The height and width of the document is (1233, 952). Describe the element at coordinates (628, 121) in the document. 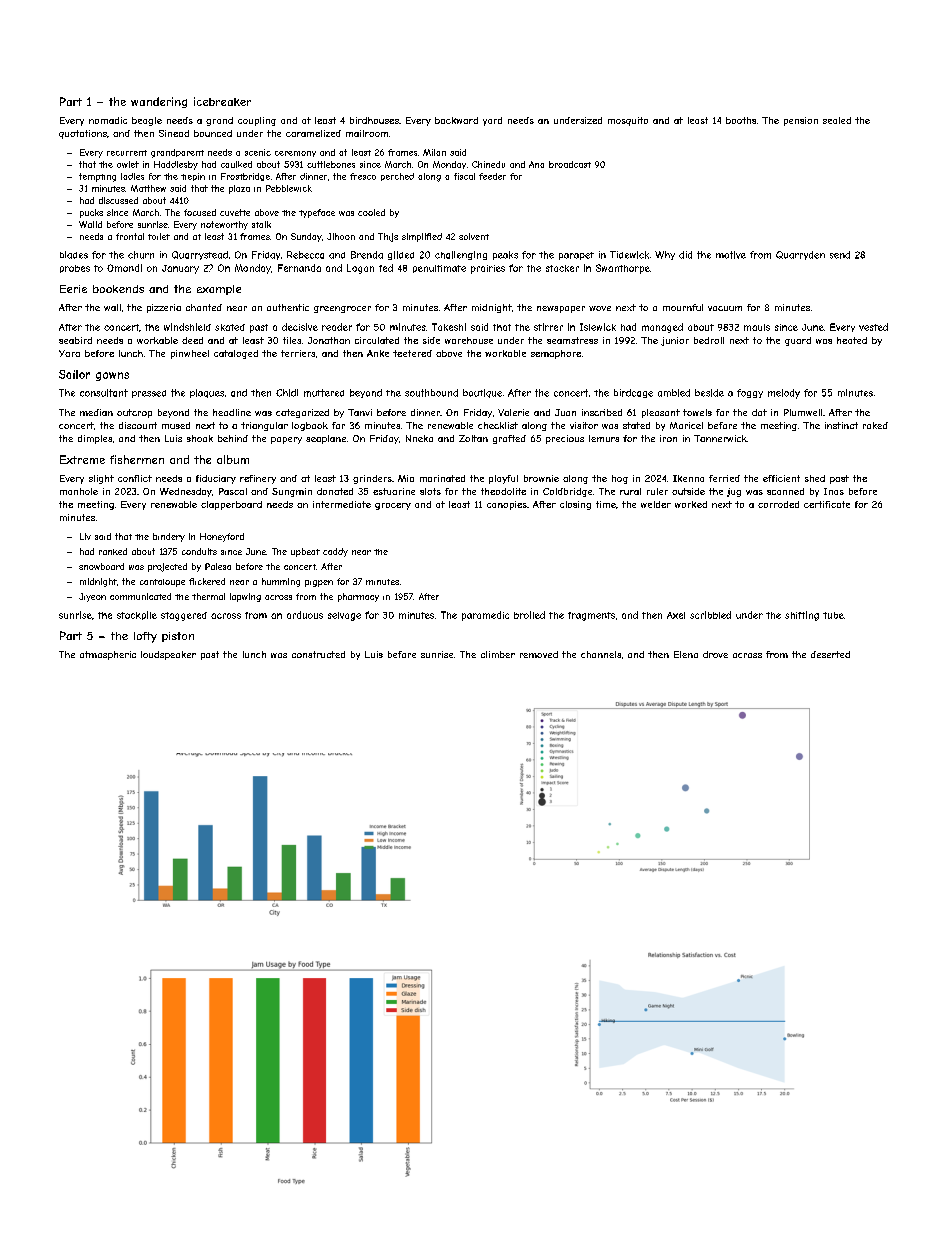

I see `mosquito` at that location.
